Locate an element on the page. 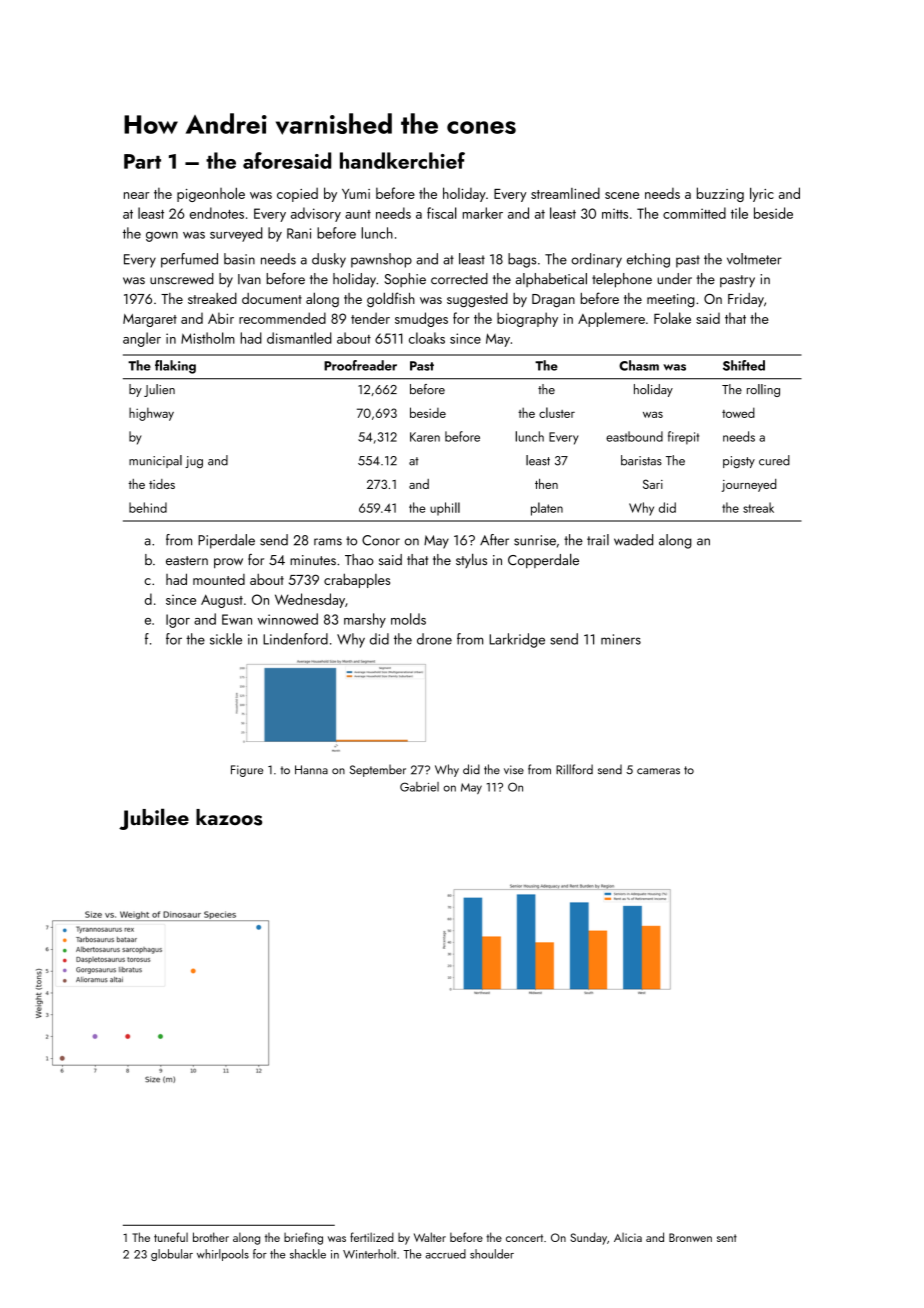 Image resolution: width=924 pixels, height=1308 pixels. cameras is located at coordinates (658, 771).
